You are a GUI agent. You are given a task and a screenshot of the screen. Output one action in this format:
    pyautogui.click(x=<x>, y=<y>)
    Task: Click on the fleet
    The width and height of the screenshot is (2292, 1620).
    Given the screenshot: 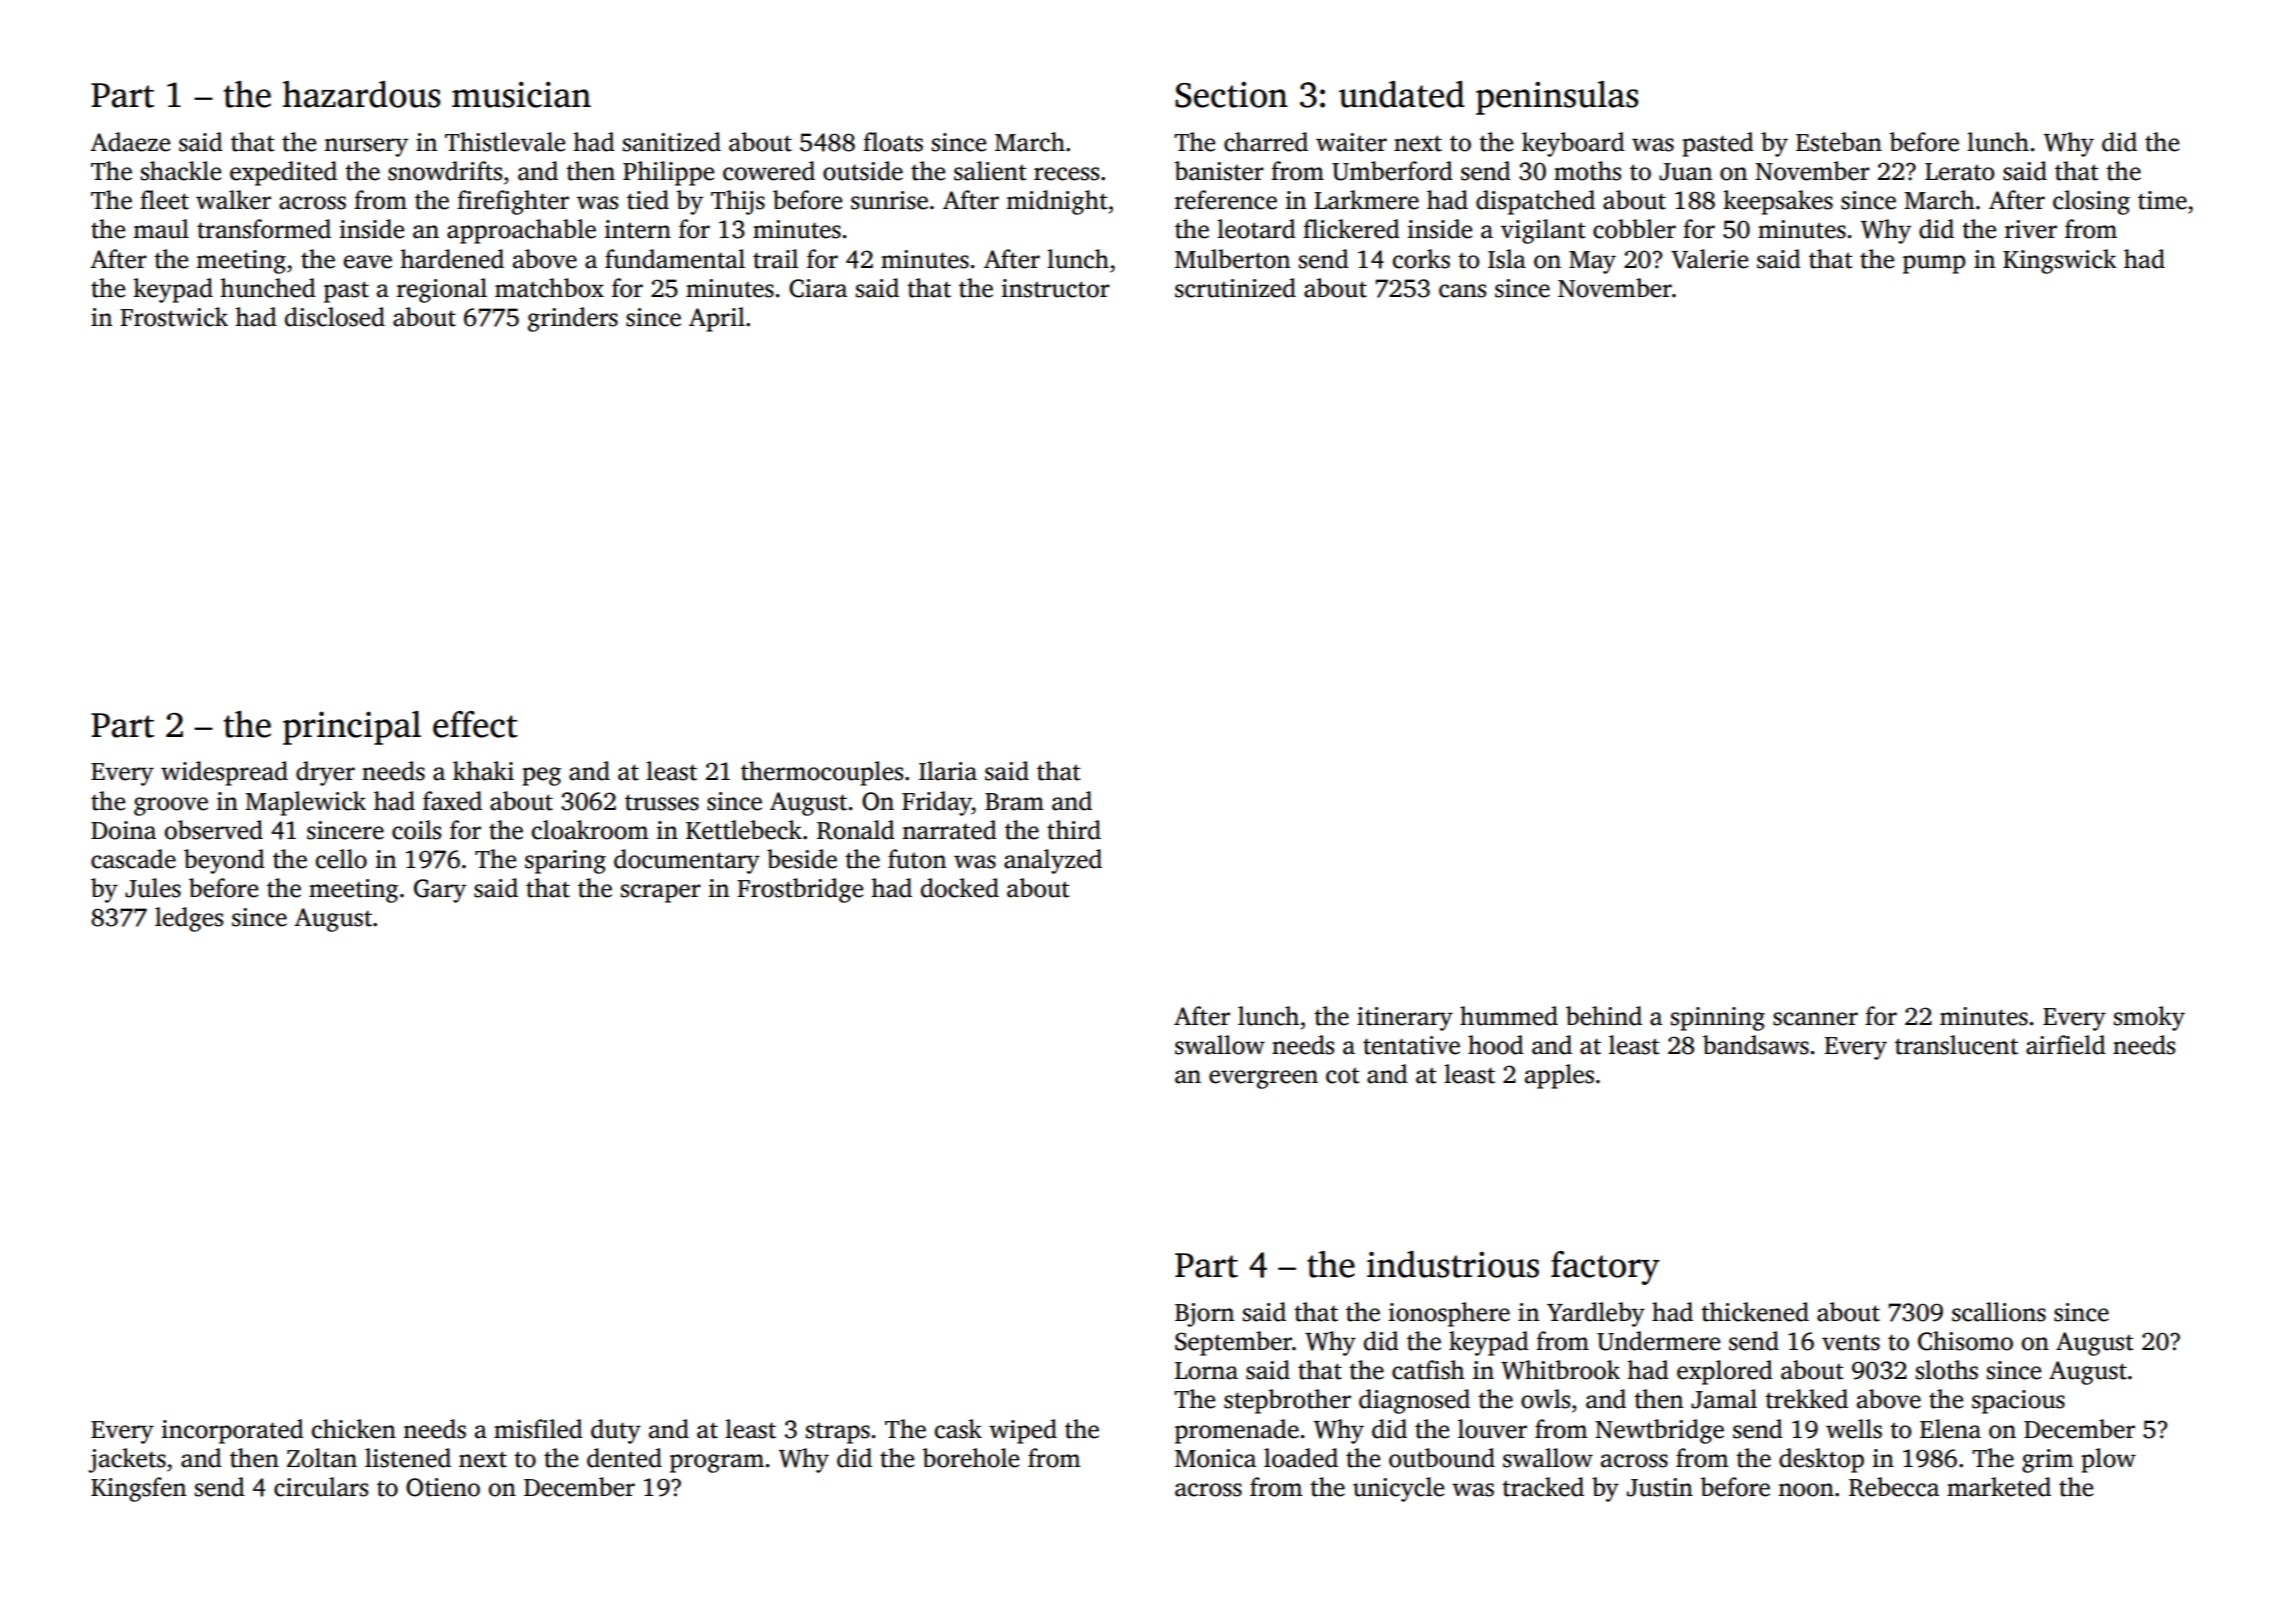 What is the action you would take?
    pyautogui.click(x=164, y=200)
